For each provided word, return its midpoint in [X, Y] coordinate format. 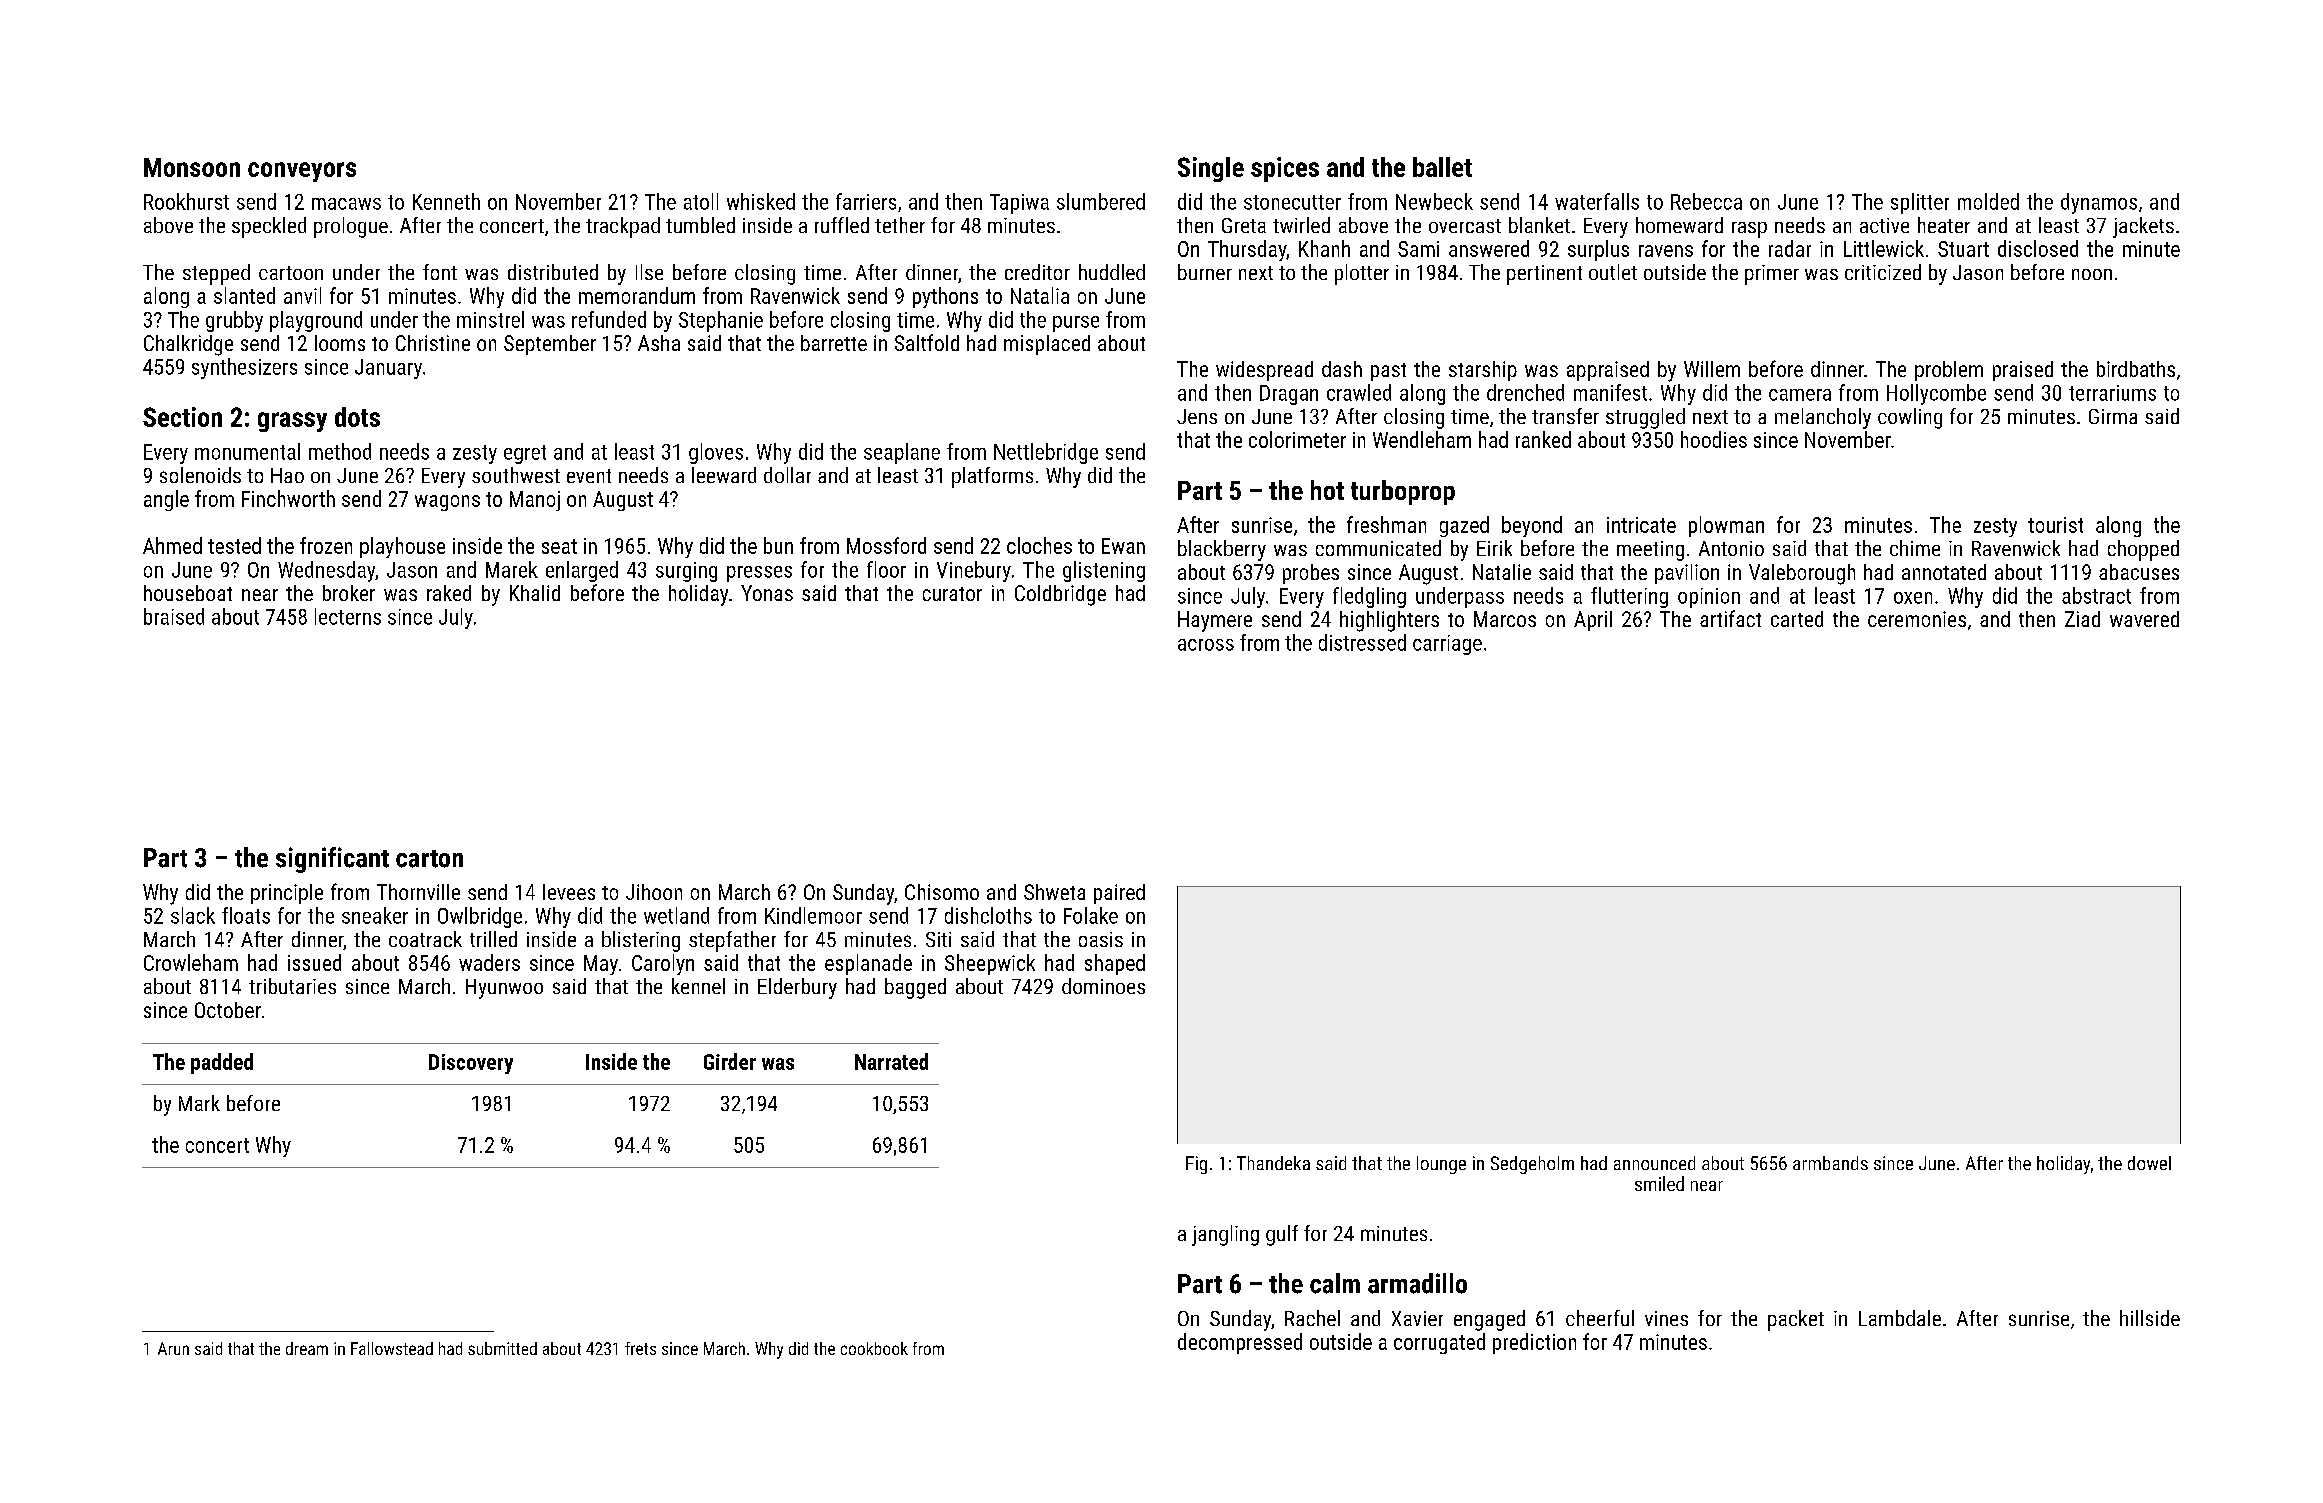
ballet [1442, 167]
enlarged [582, 571]
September [550, 345]
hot [1327, 490]
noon [2092, 274]
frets [640, 1348]
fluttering [1629, 597]
